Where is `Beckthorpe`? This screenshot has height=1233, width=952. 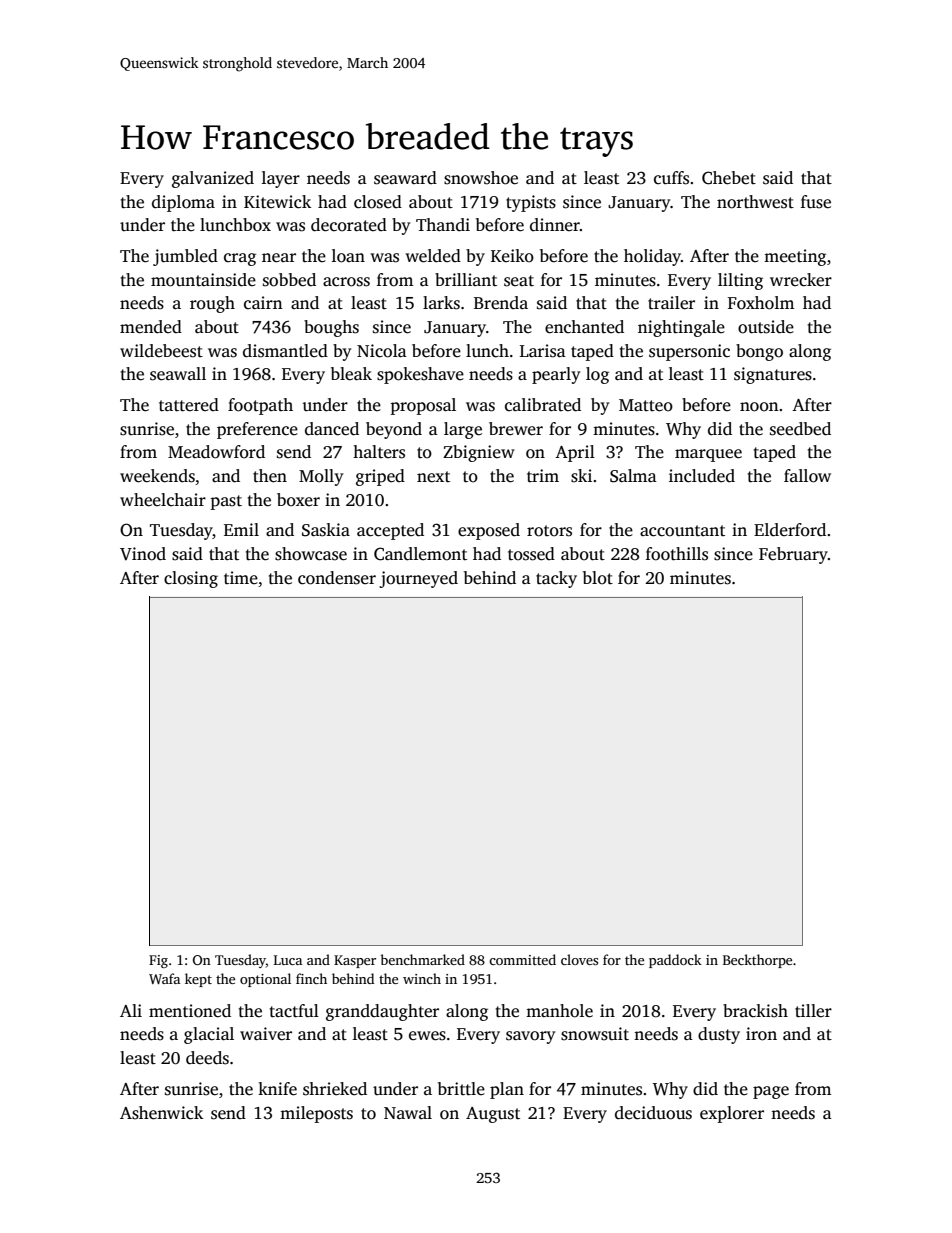 Beckthorpe is located at coordinates (757, 961).
